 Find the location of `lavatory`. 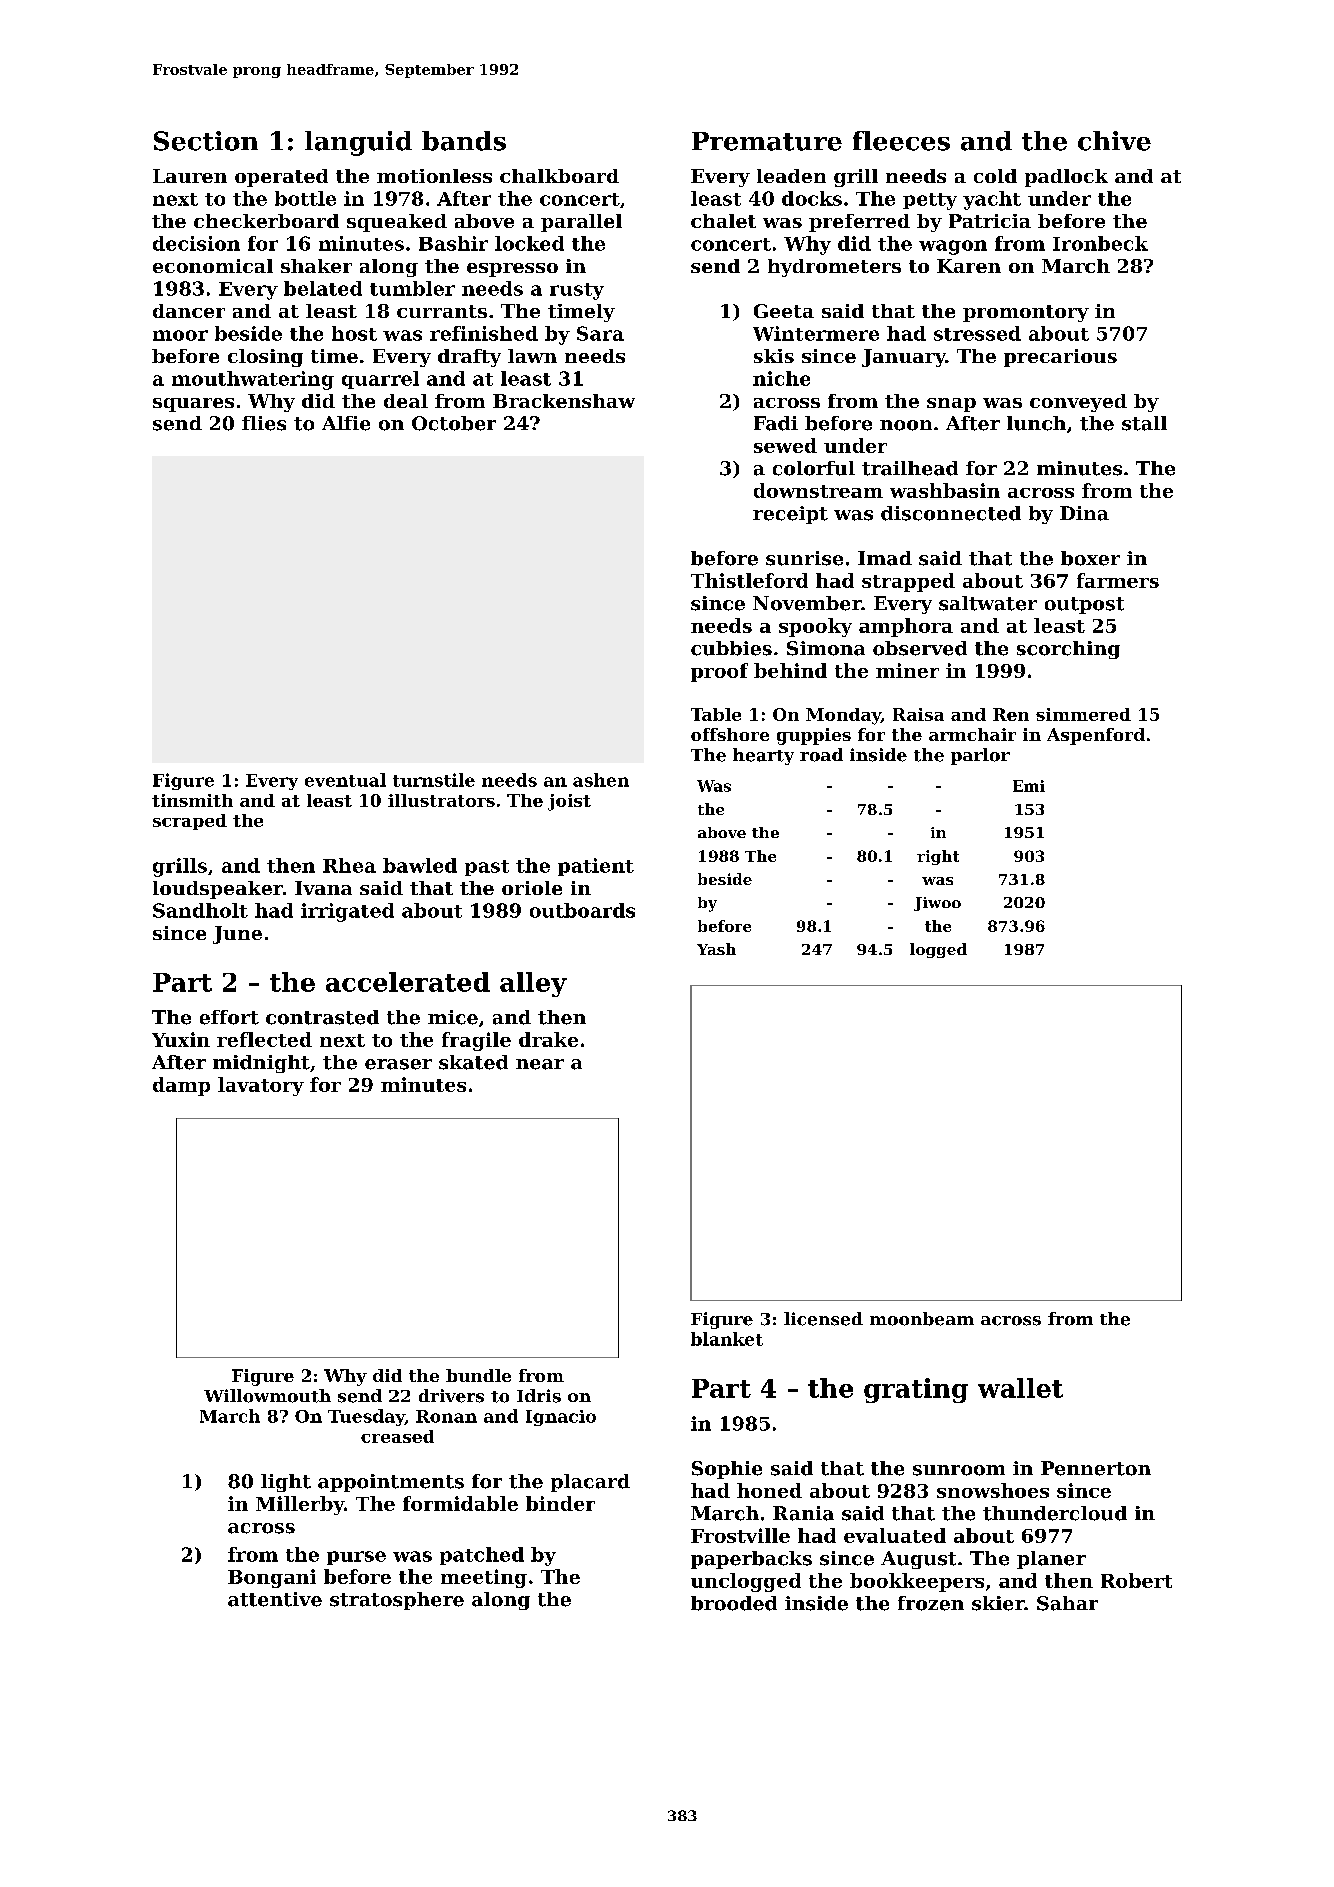

lavatory is located at coordinates (261, 1086).
